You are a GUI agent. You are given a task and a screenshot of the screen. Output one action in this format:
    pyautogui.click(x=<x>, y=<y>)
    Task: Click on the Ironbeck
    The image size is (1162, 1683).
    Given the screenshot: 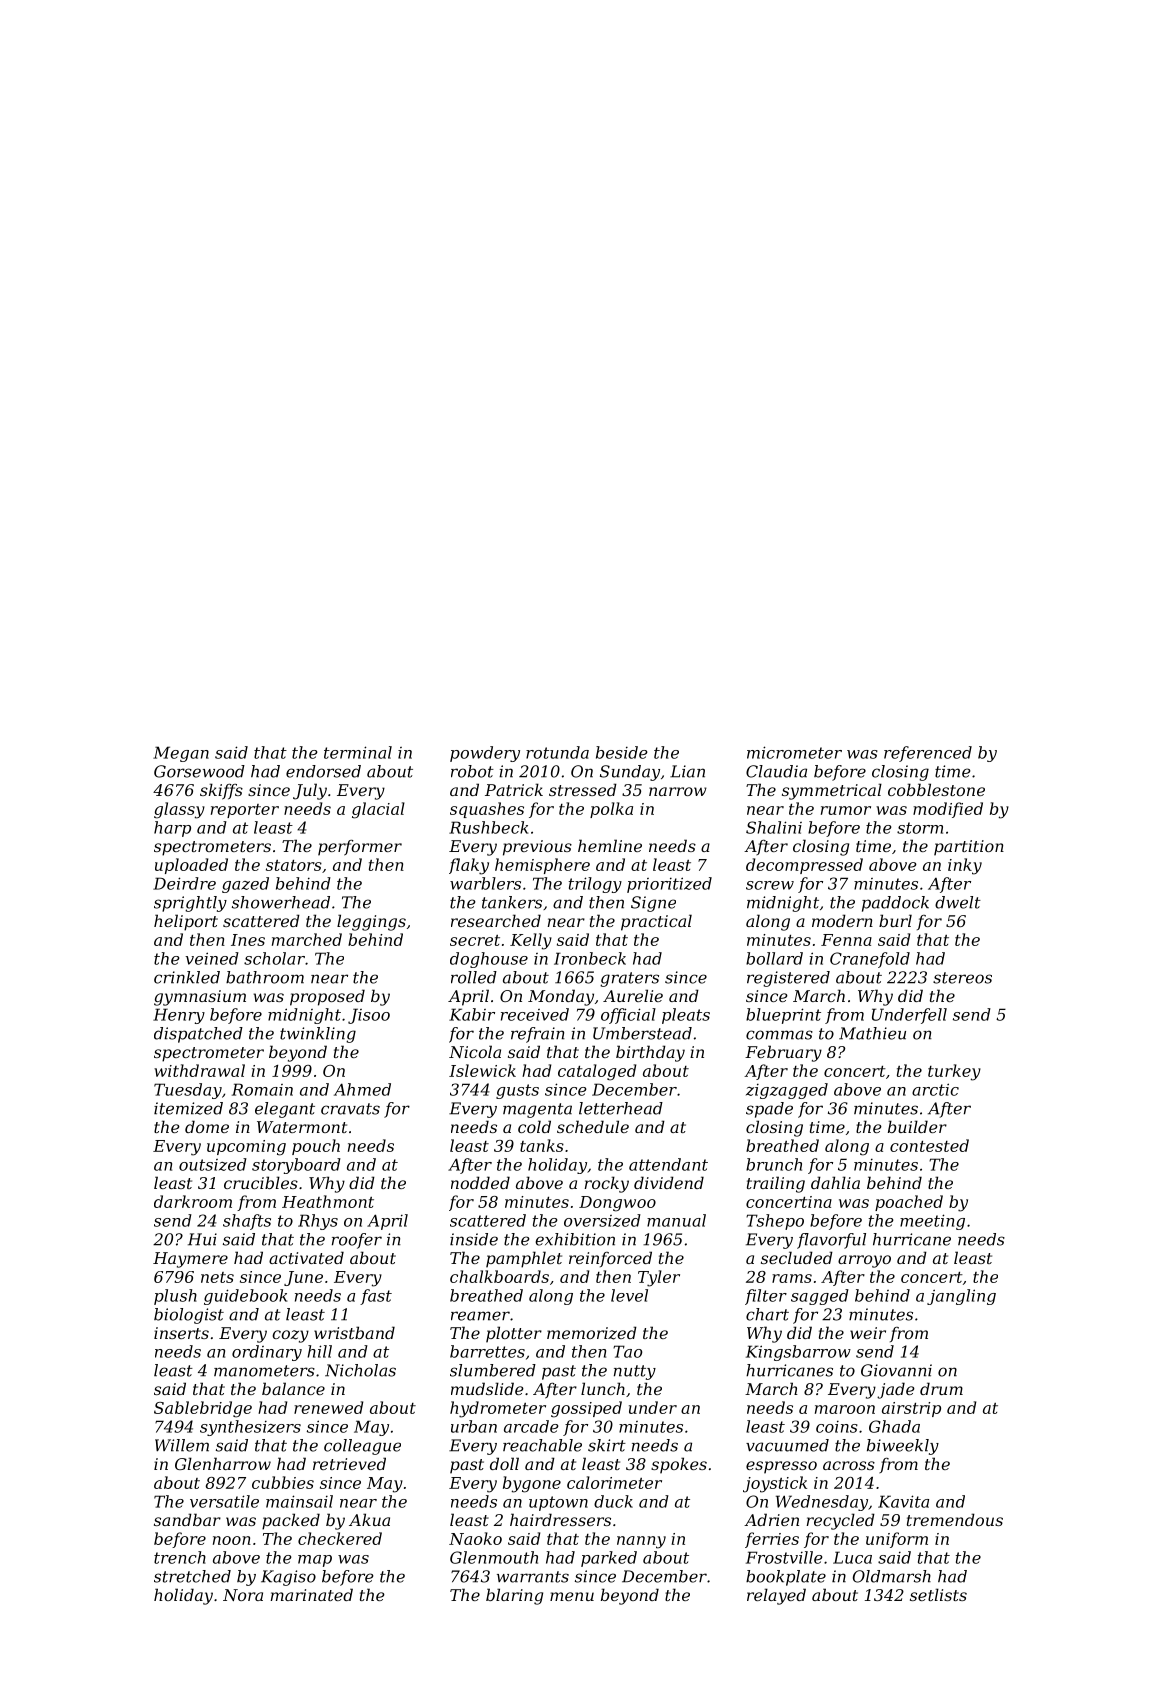 What is the action you would take?
    pyautogui.click(x=590, y=958)
